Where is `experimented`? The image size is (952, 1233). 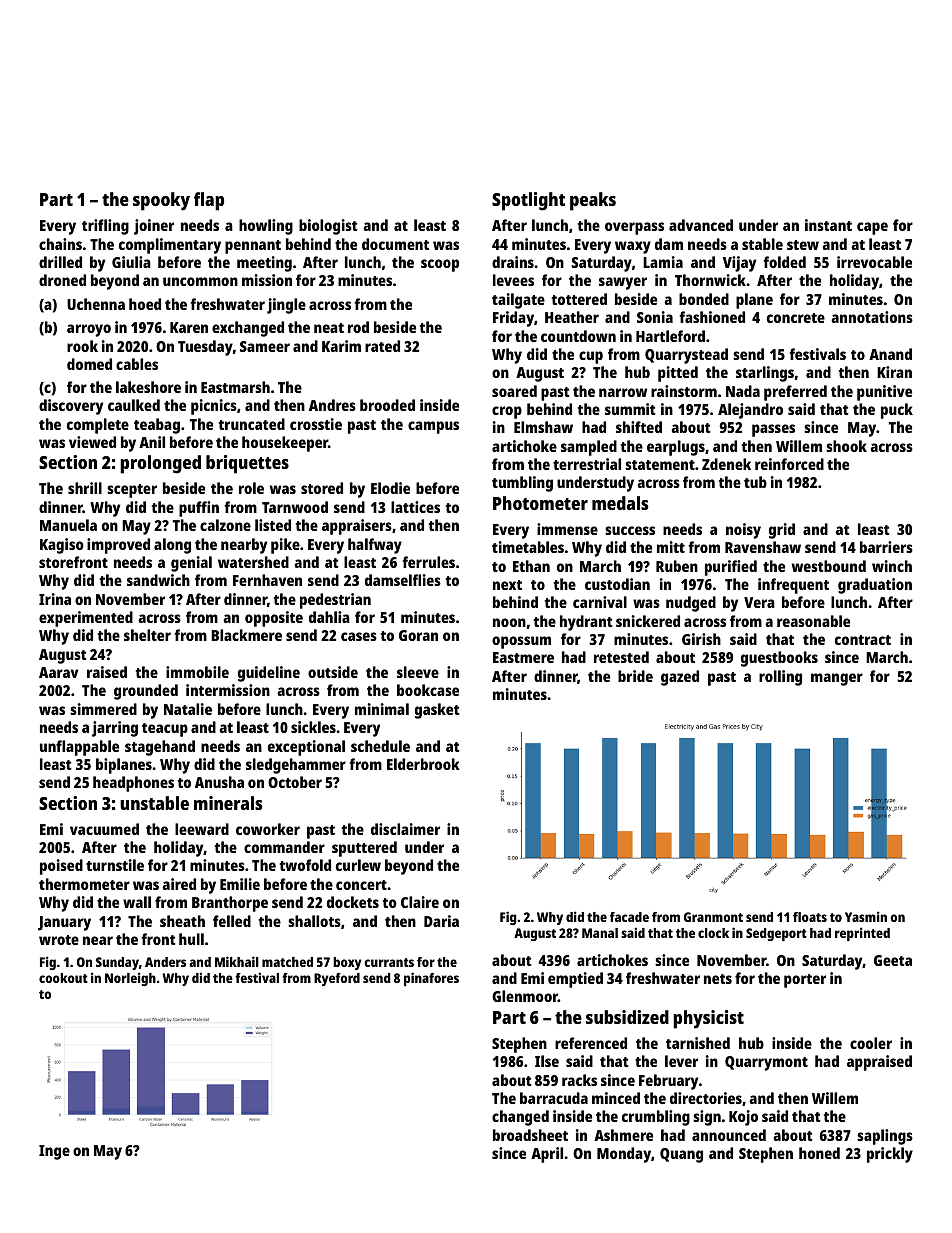
experimented is located at coordinates (86, 619).
